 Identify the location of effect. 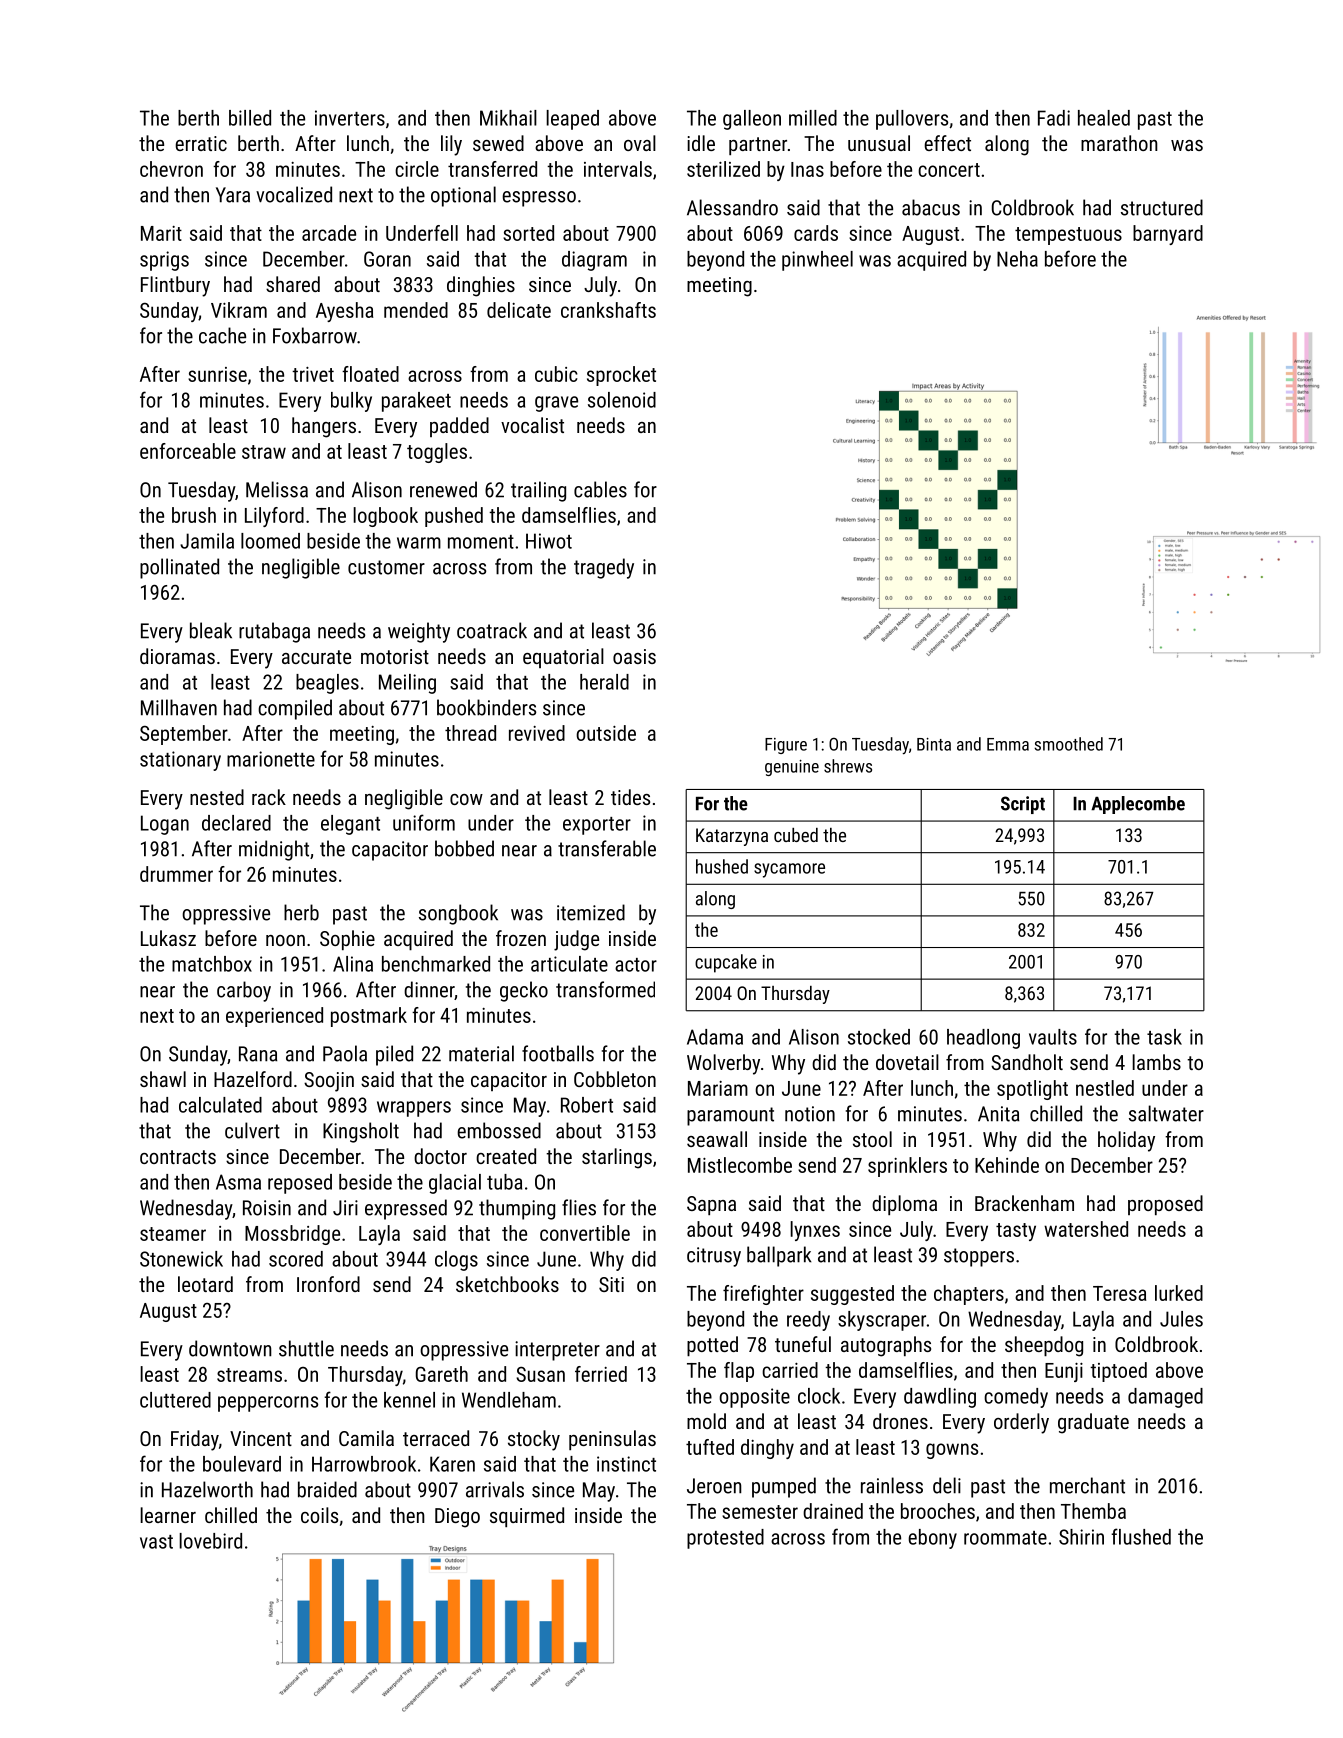
(947, 143).
